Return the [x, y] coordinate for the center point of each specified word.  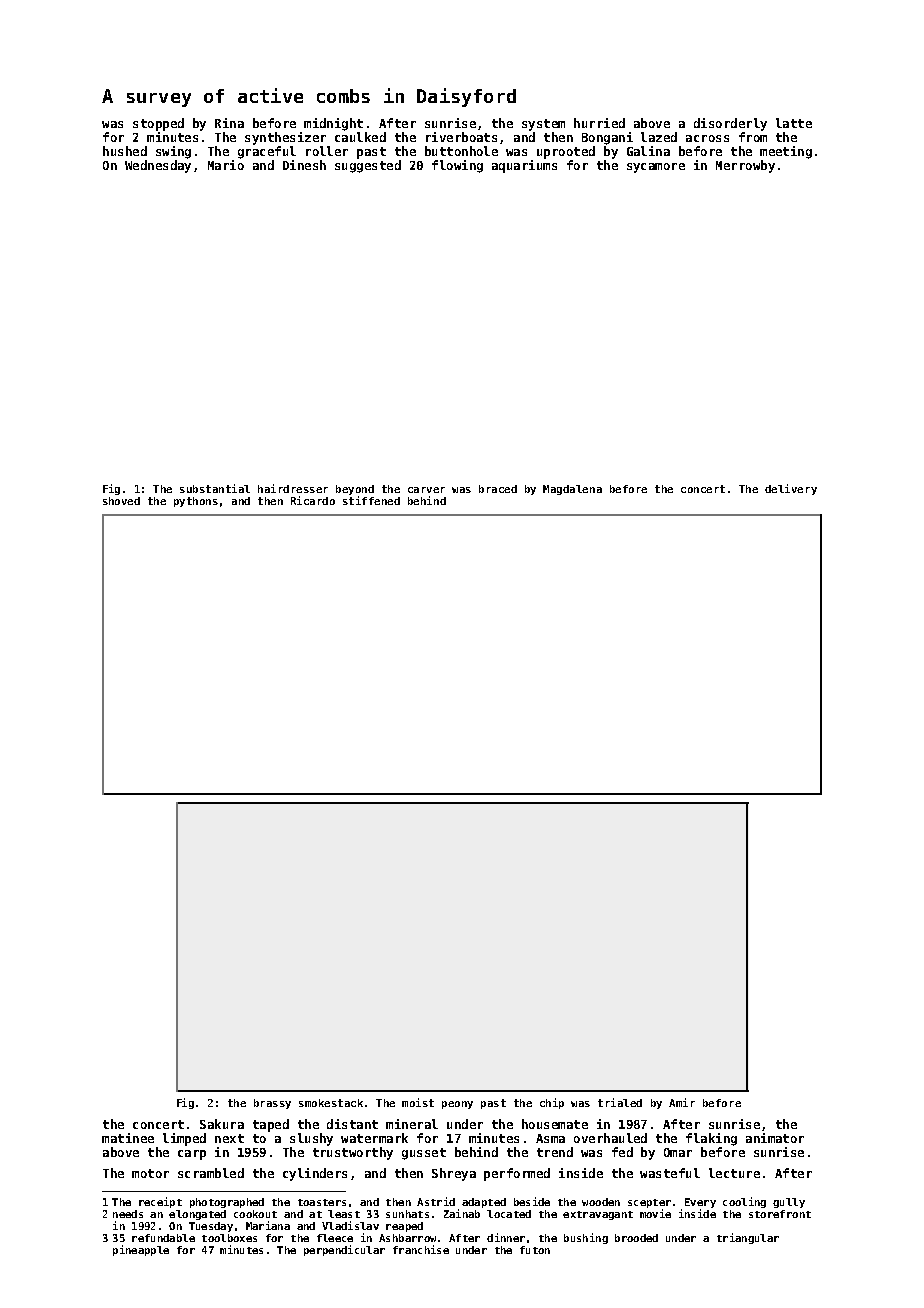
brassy [272, 1104]
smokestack [331, 1103]
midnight [333, 124]
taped [271, 1125]
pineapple [141, 1250]
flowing [457, 166]
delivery [791, 489]
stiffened [371, 500]
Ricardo [313, 500]
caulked [360, 137]
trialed [620, 1102]
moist [418, 1102]
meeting [786, 152]
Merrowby [745, 166]
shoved [121, 501]
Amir [682, 1102]
